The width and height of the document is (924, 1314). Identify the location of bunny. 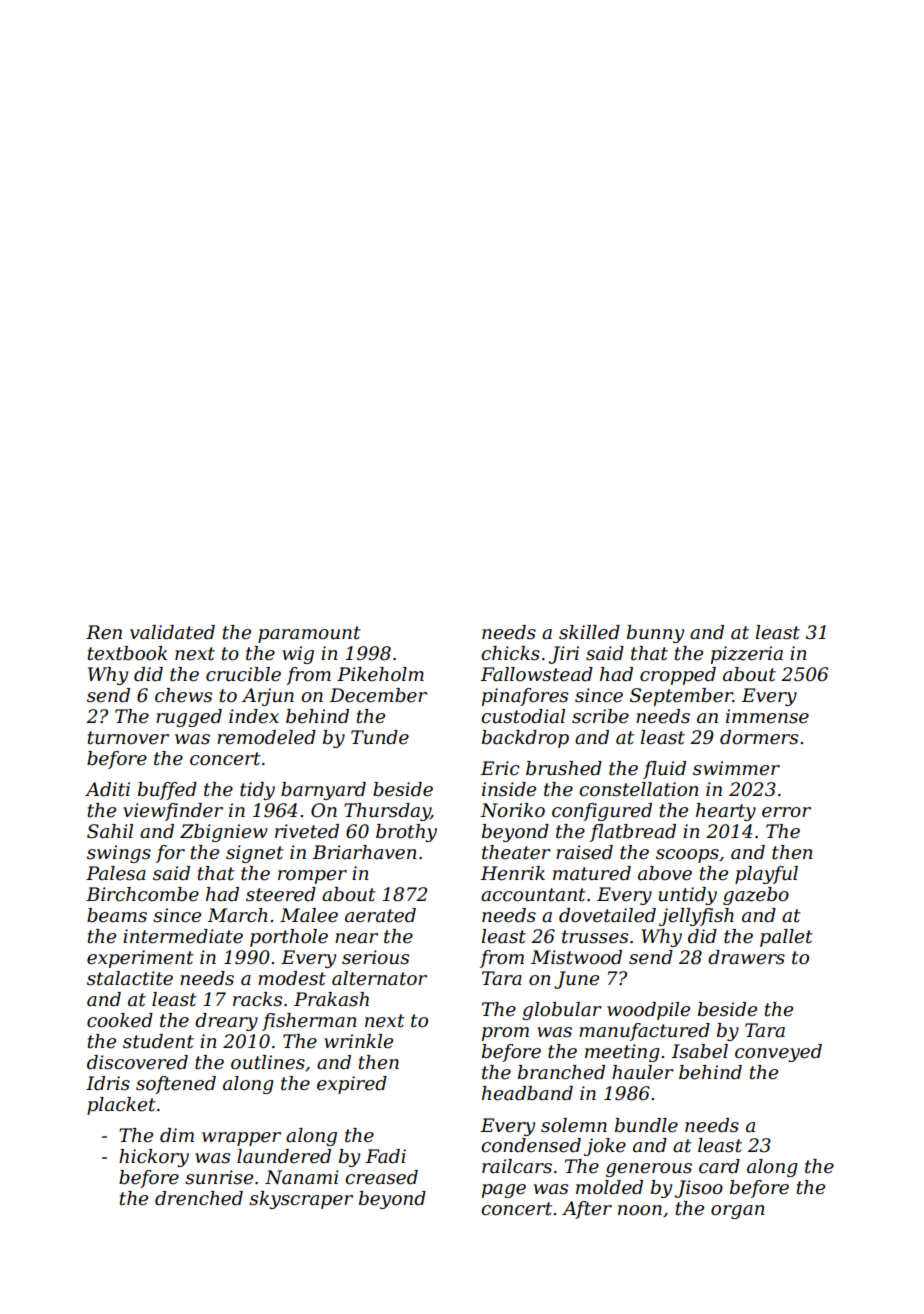
(655, 634).
